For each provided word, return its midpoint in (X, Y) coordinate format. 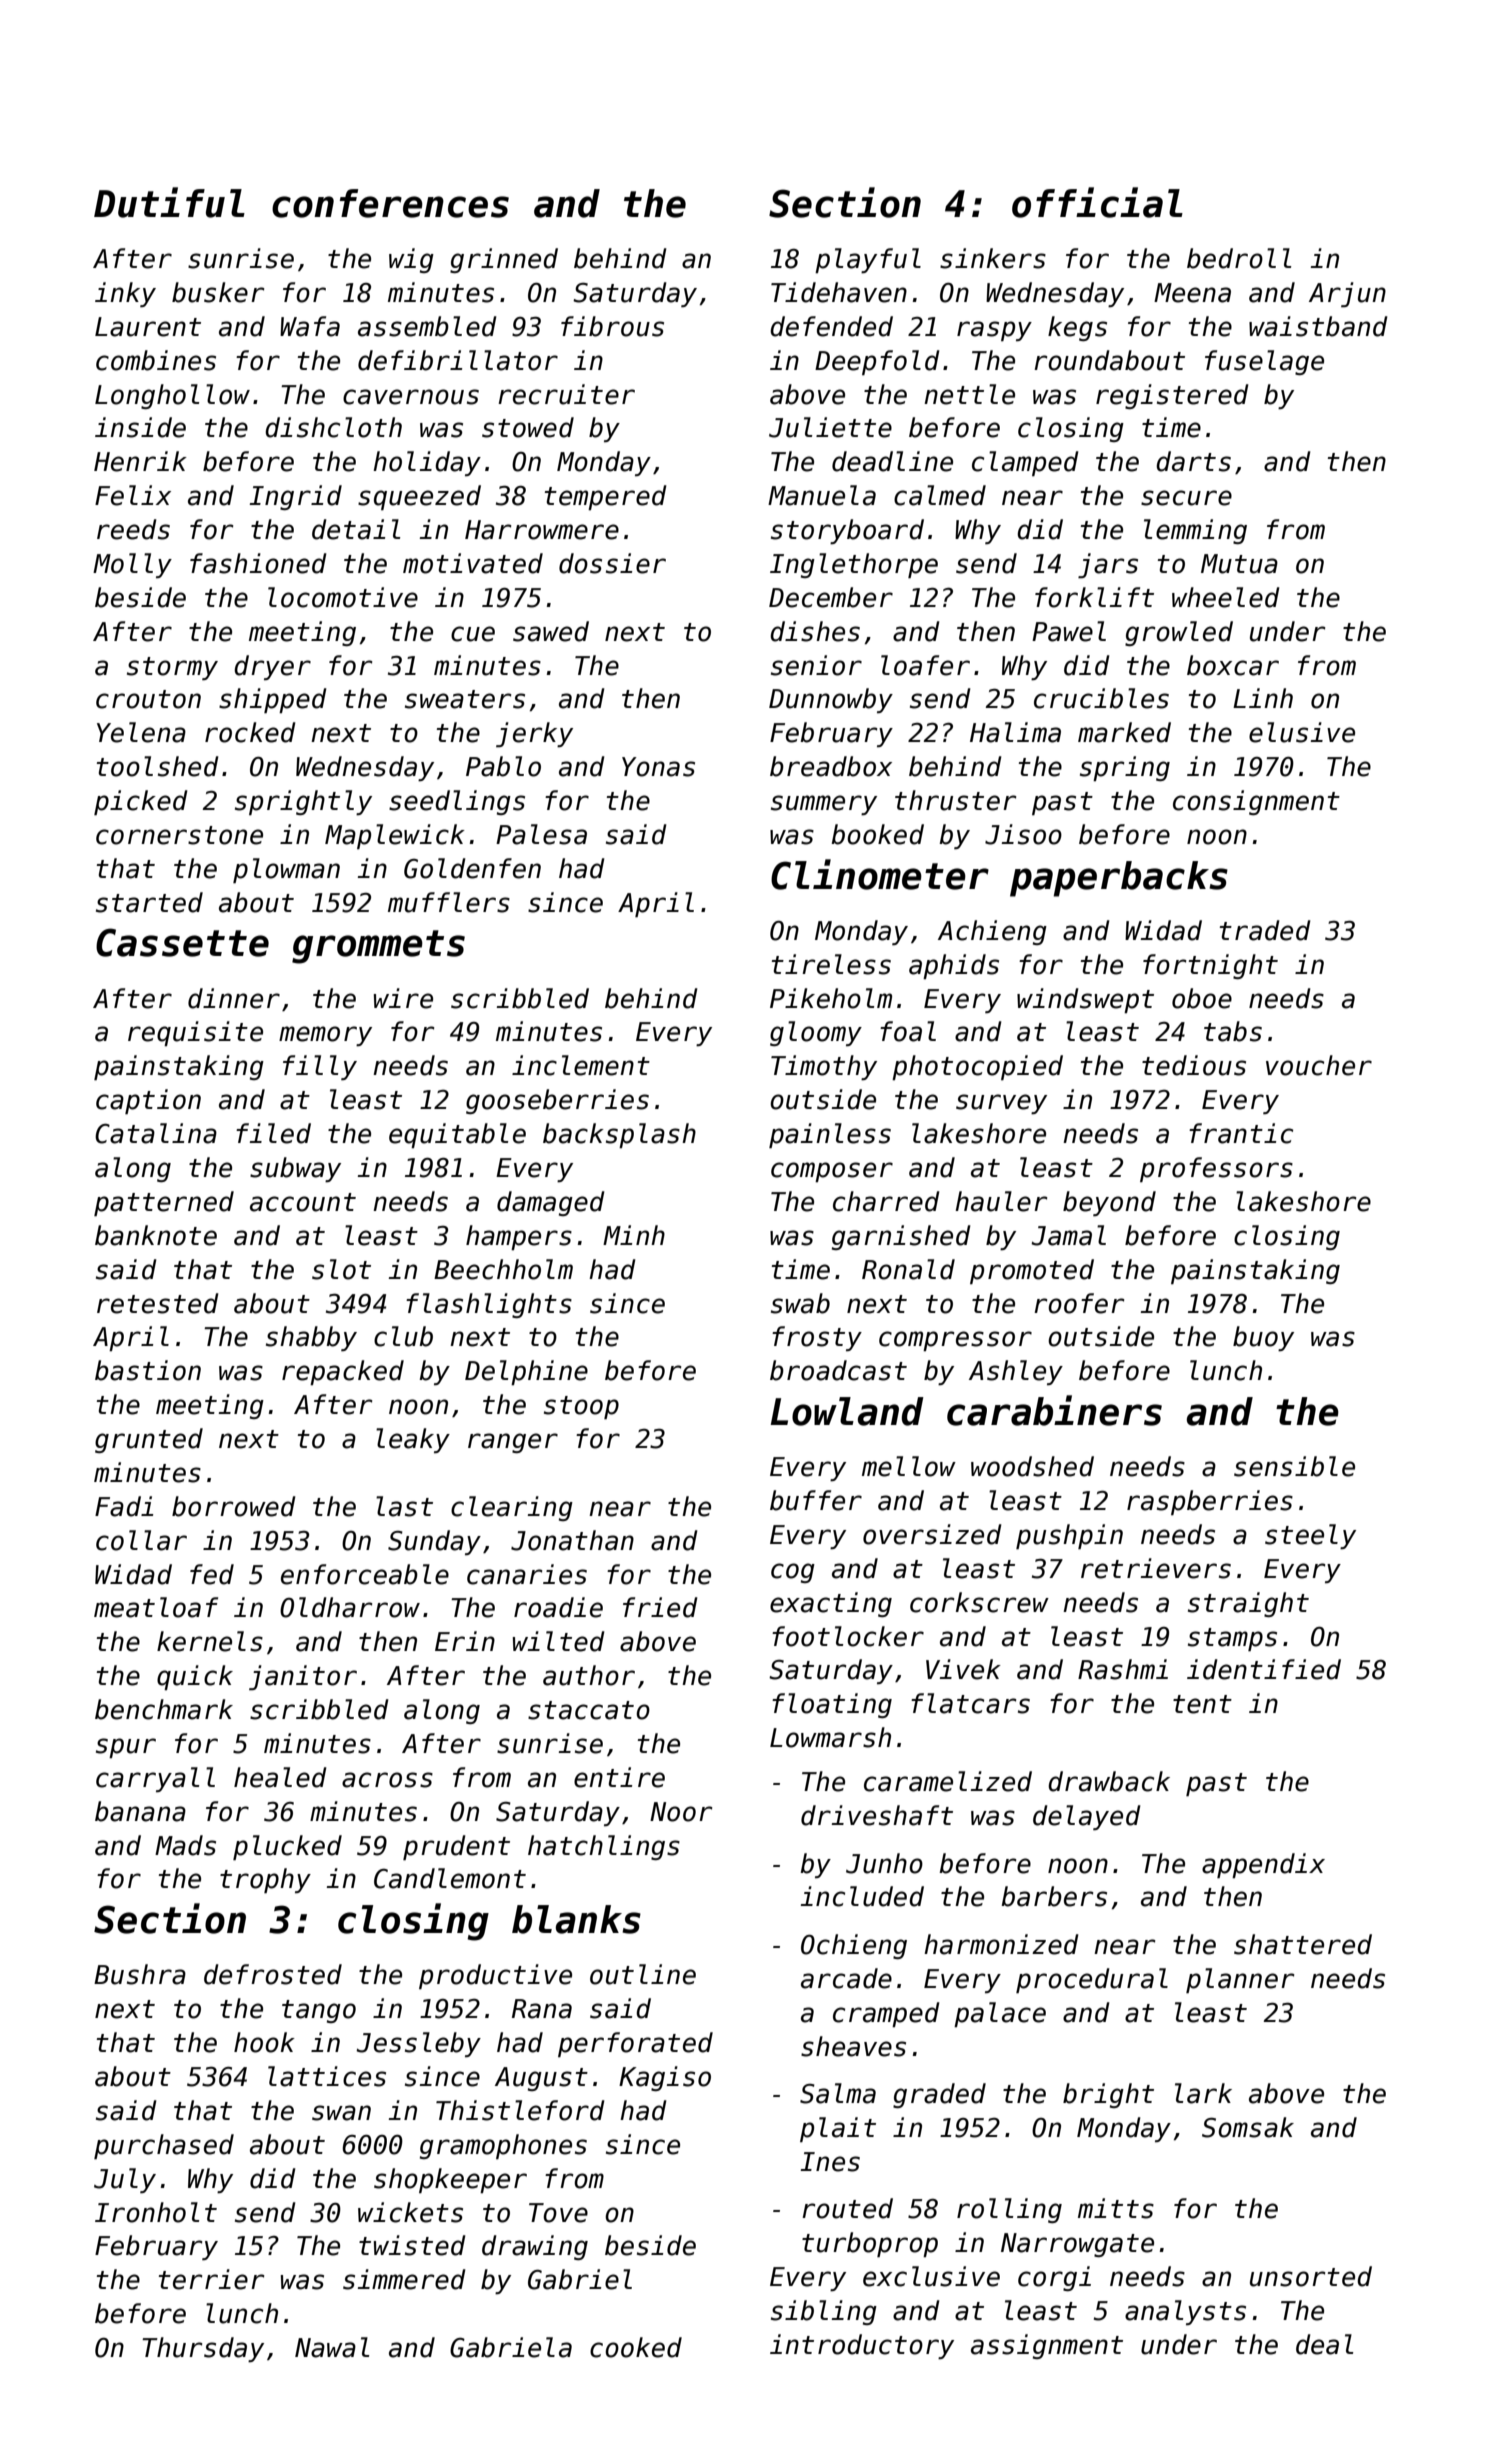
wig (411, 260)
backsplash (619, 1135)
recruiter (566, 394)
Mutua (1239, 564)
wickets (410, 2212)
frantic (1241, 1133)
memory (325, 1036)
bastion (148, 1370)
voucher (1319, 1065)
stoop (581, 1407)
